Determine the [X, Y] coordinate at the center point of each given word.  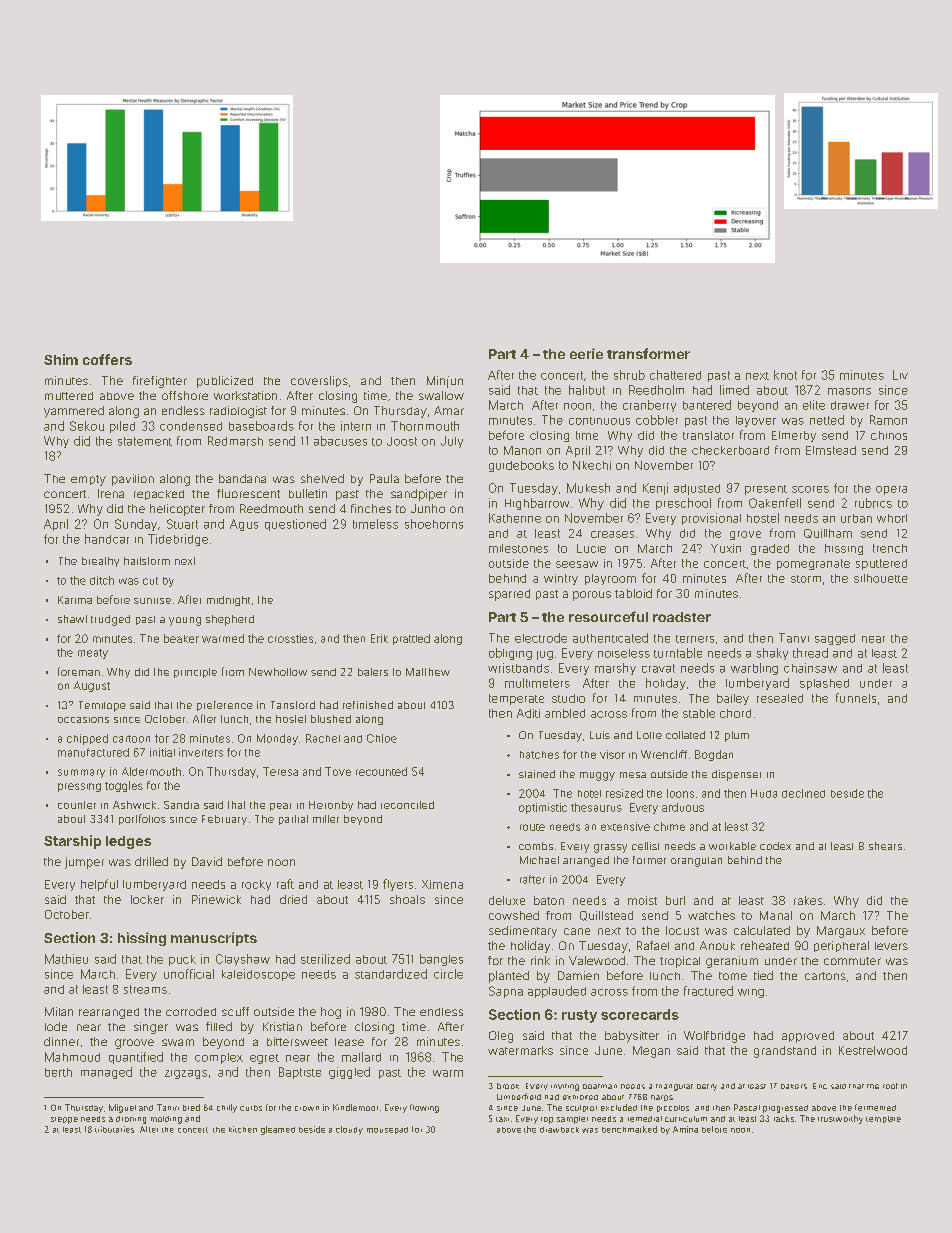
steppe [64, 1120]
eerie [586, 353]
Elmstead [831, 450]
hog [331, 1013]
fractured [708, 991]
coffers [107, 359]
